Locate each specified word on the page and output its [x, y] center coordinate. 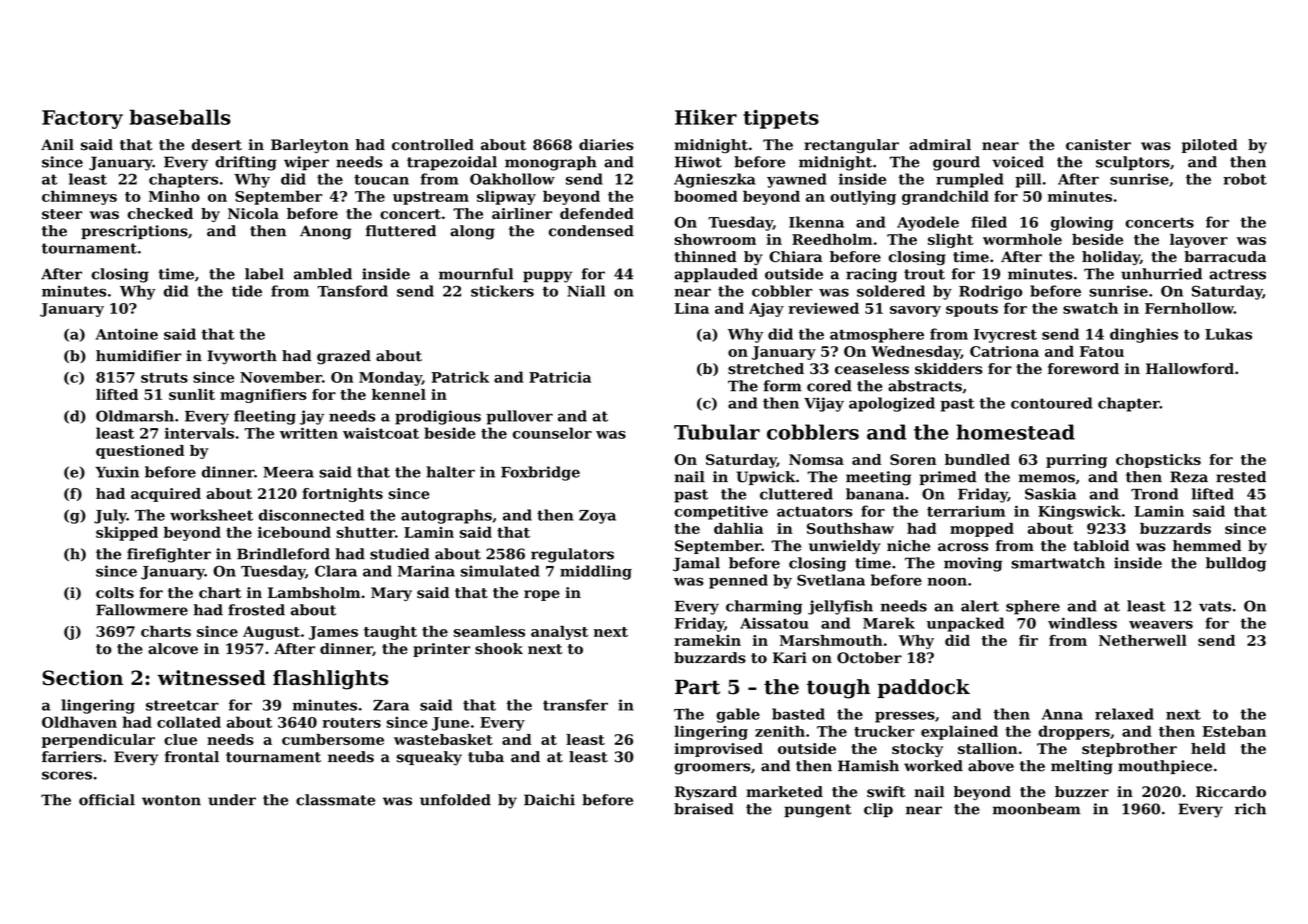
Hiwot [698, 162]
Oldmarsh [135, 416]
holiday [1111, 258]
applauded [716, 275]
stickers [502, 291]
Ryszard [706, 793]
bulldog [1236, 564]
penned [738, 581]
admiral [940, 144]
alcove [173, 649]
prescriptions [134, 232]
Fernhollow [1189, 308]
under [232, 800]
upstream [431, 198]
